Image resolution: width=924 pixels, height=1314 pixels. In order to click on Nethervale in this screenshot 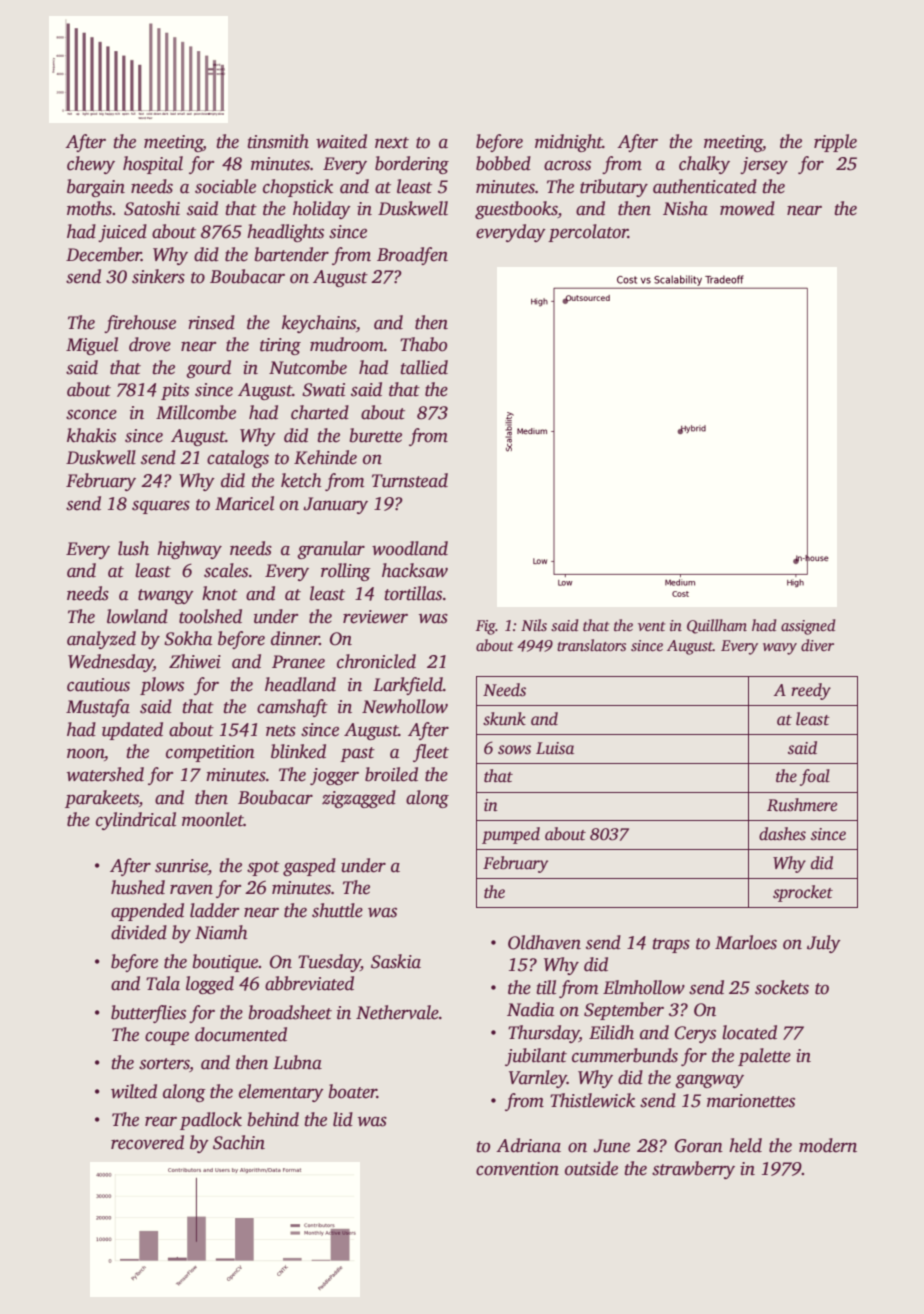, I will do `click(397, 1012)`.
